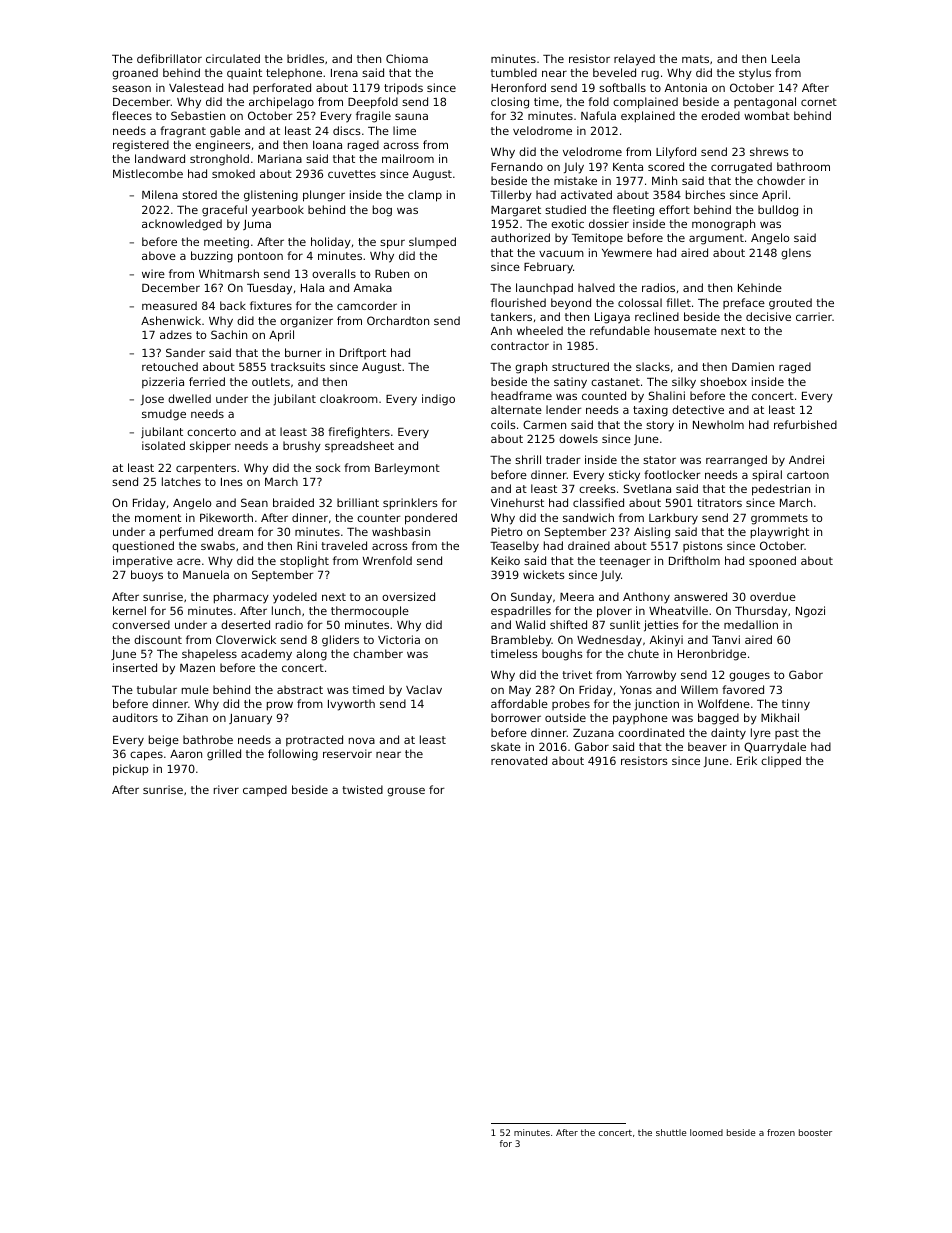 This screenshot has height=1233, width=952. I want to click on Nafula, so click(598, 115).
